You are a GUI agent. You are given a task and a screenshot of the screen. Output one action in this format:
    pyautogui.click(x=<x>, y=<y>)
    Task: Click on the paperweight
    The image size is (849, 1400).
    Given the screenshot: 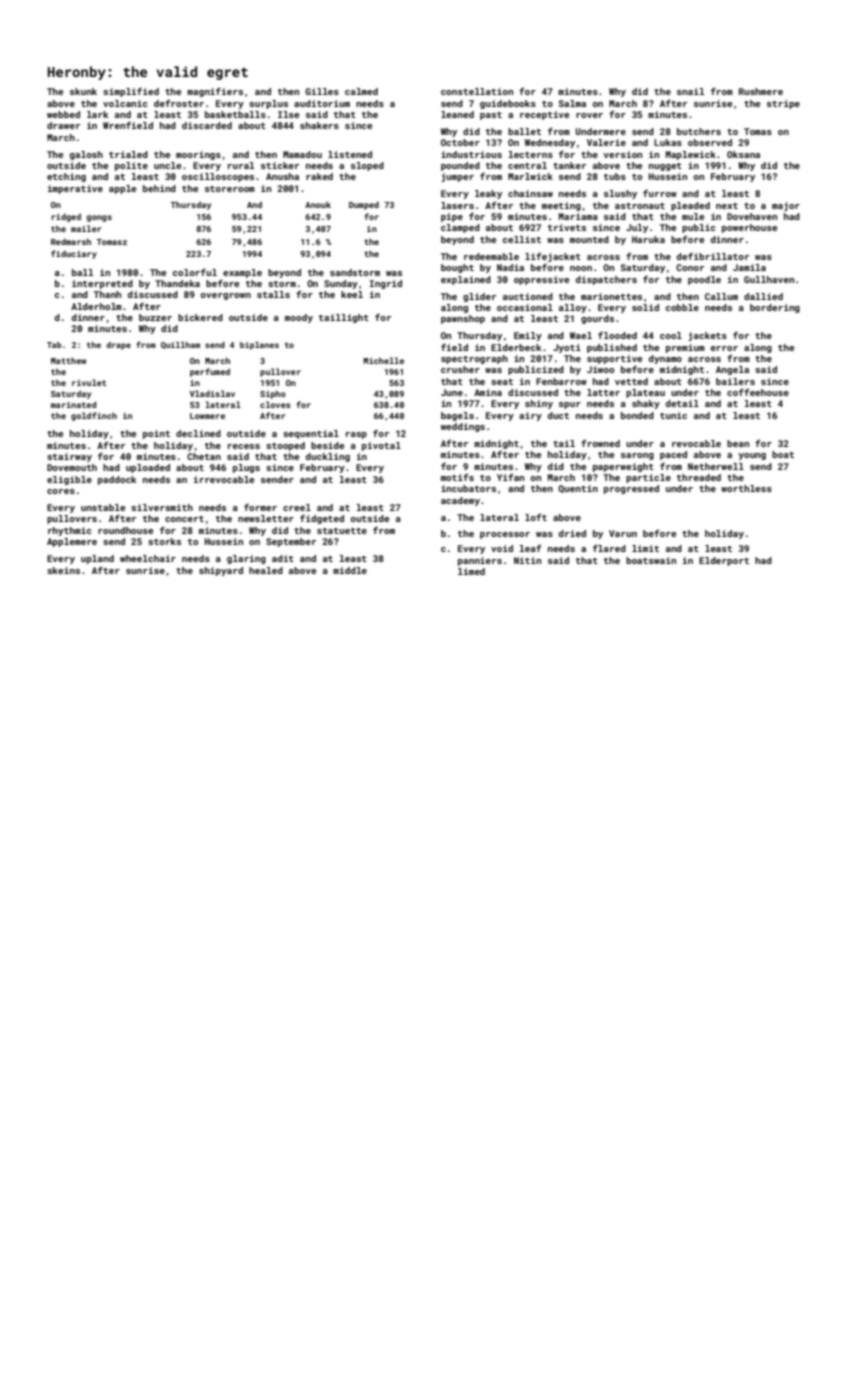 What is the action you would take?
    pyautogui.click(x=623, y=467)
